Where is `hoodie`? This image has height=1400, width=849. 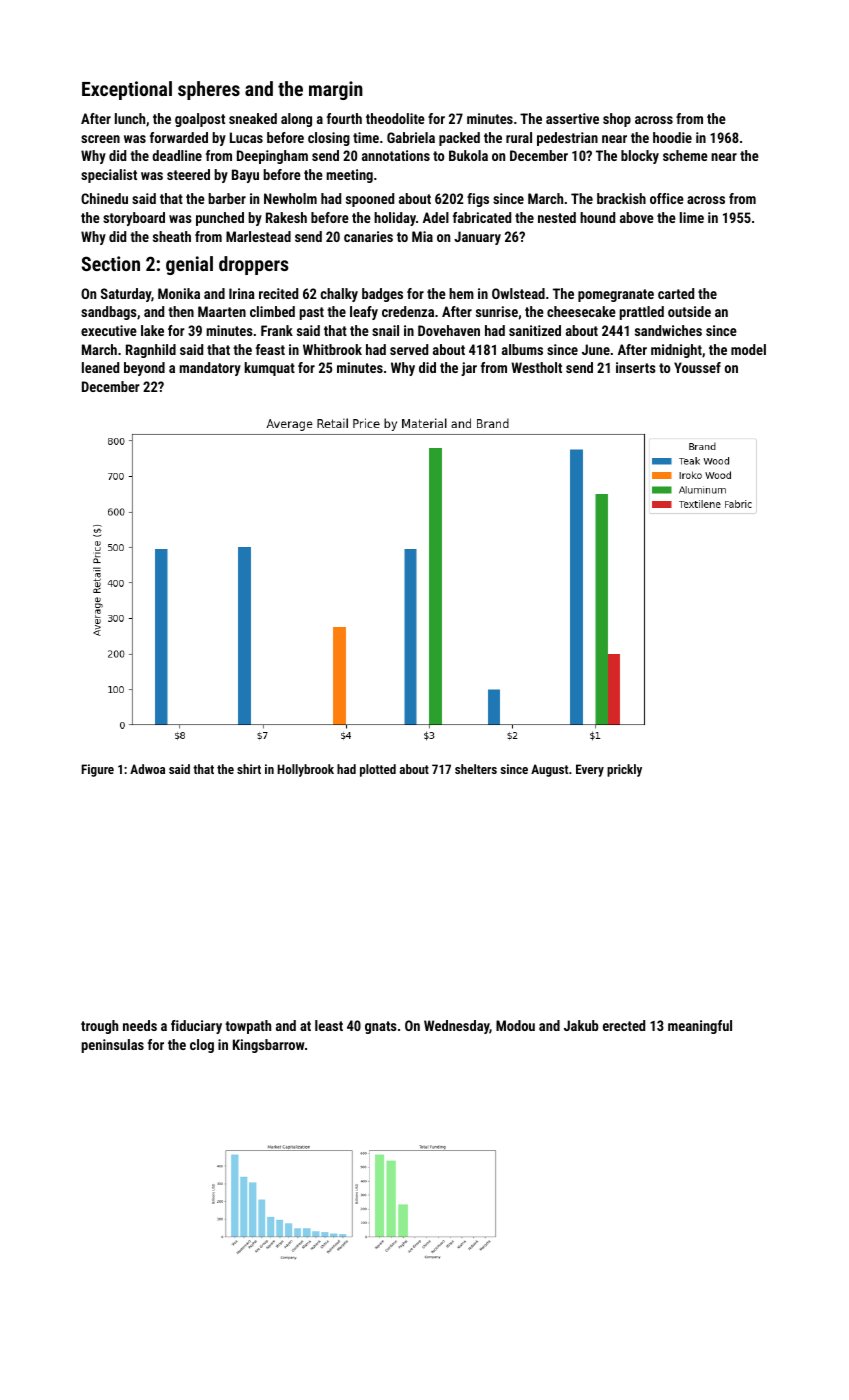
hoodie is located at coordinates (672, 137).
